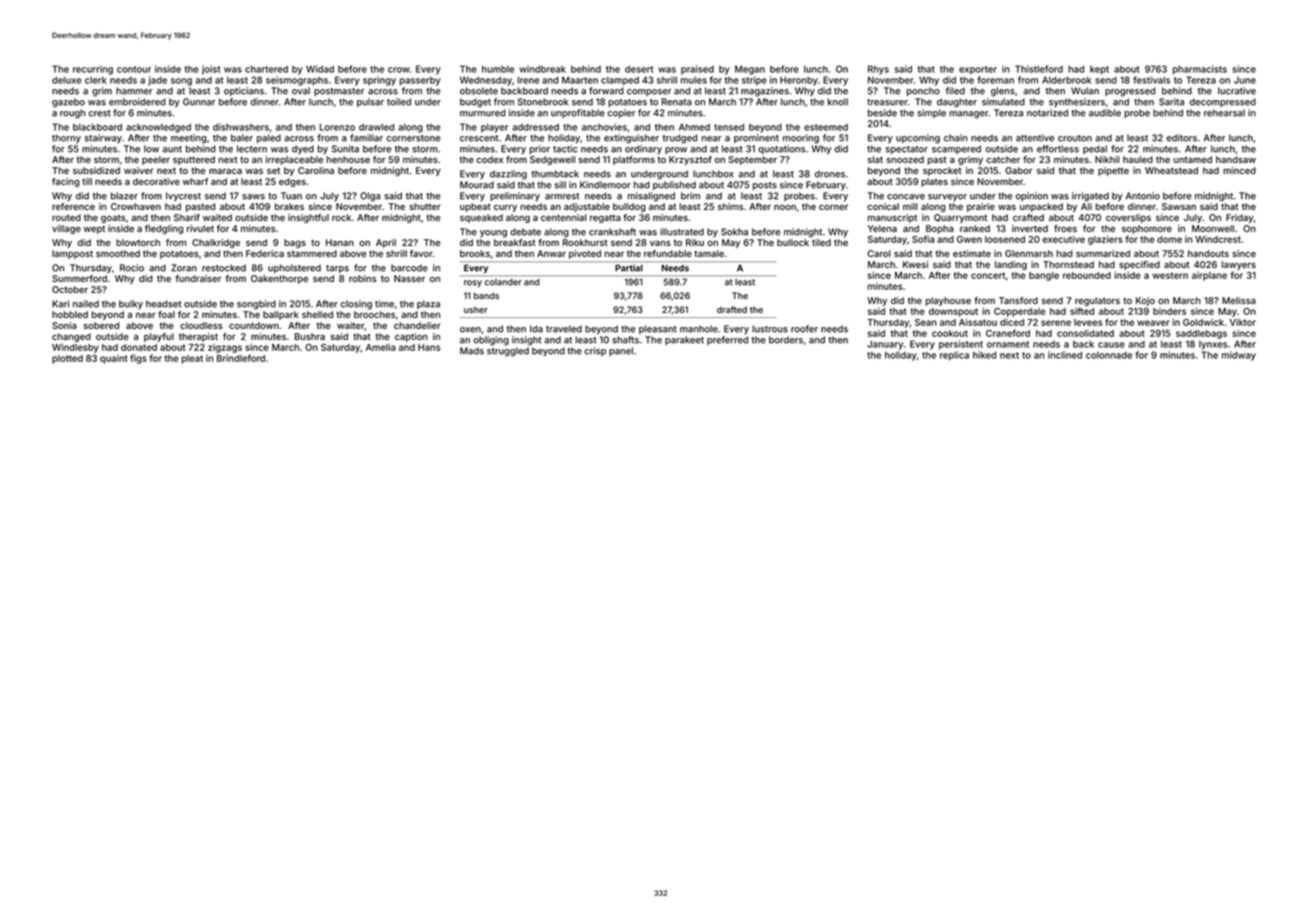 This page has width=1308, height=924. I want to click on reference, so click(73, 206).
